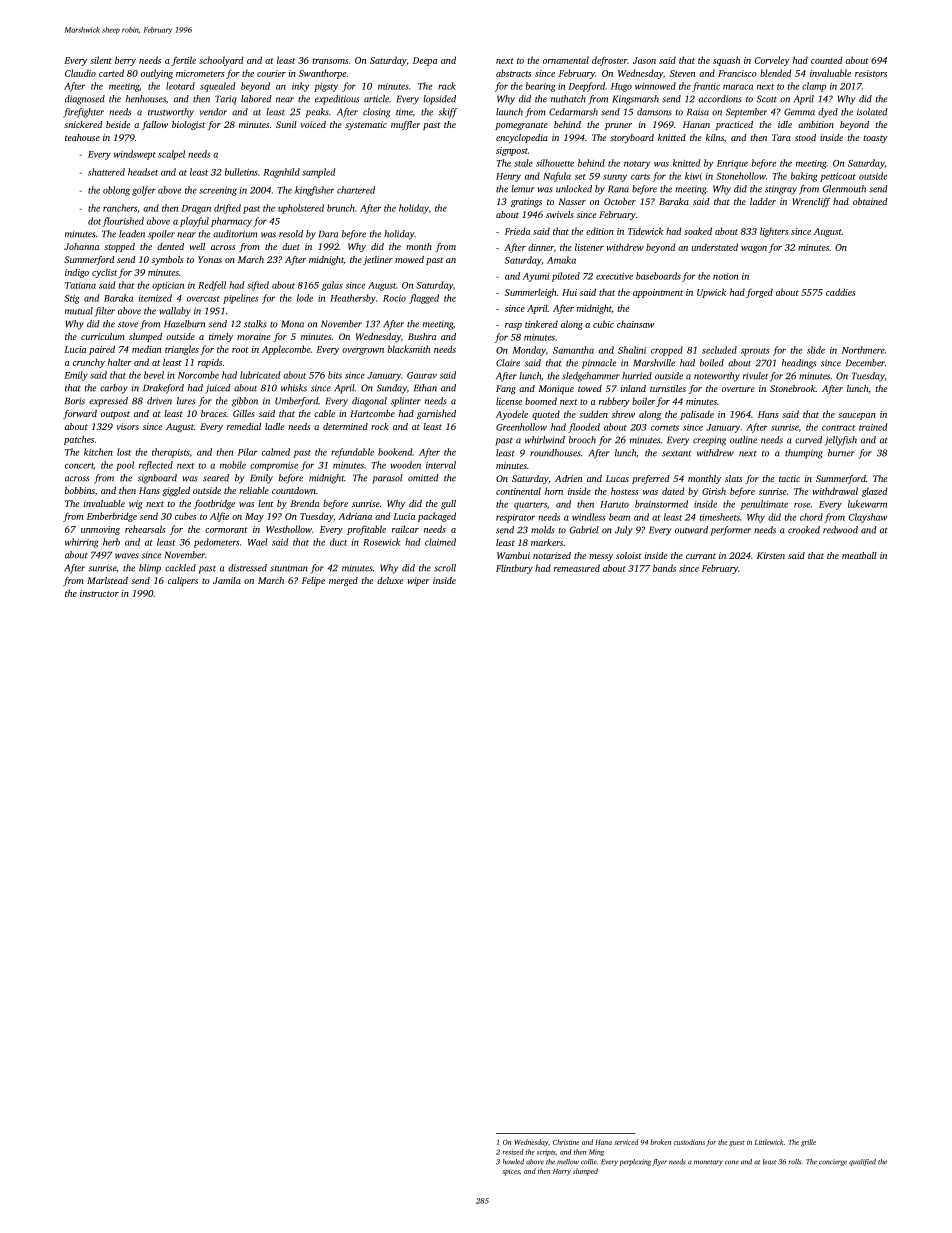 This document has width=952, height=1233. What do you see at coordinates (253, 336) in the document?
I see `moraine` at bounding box center [253, 336].
